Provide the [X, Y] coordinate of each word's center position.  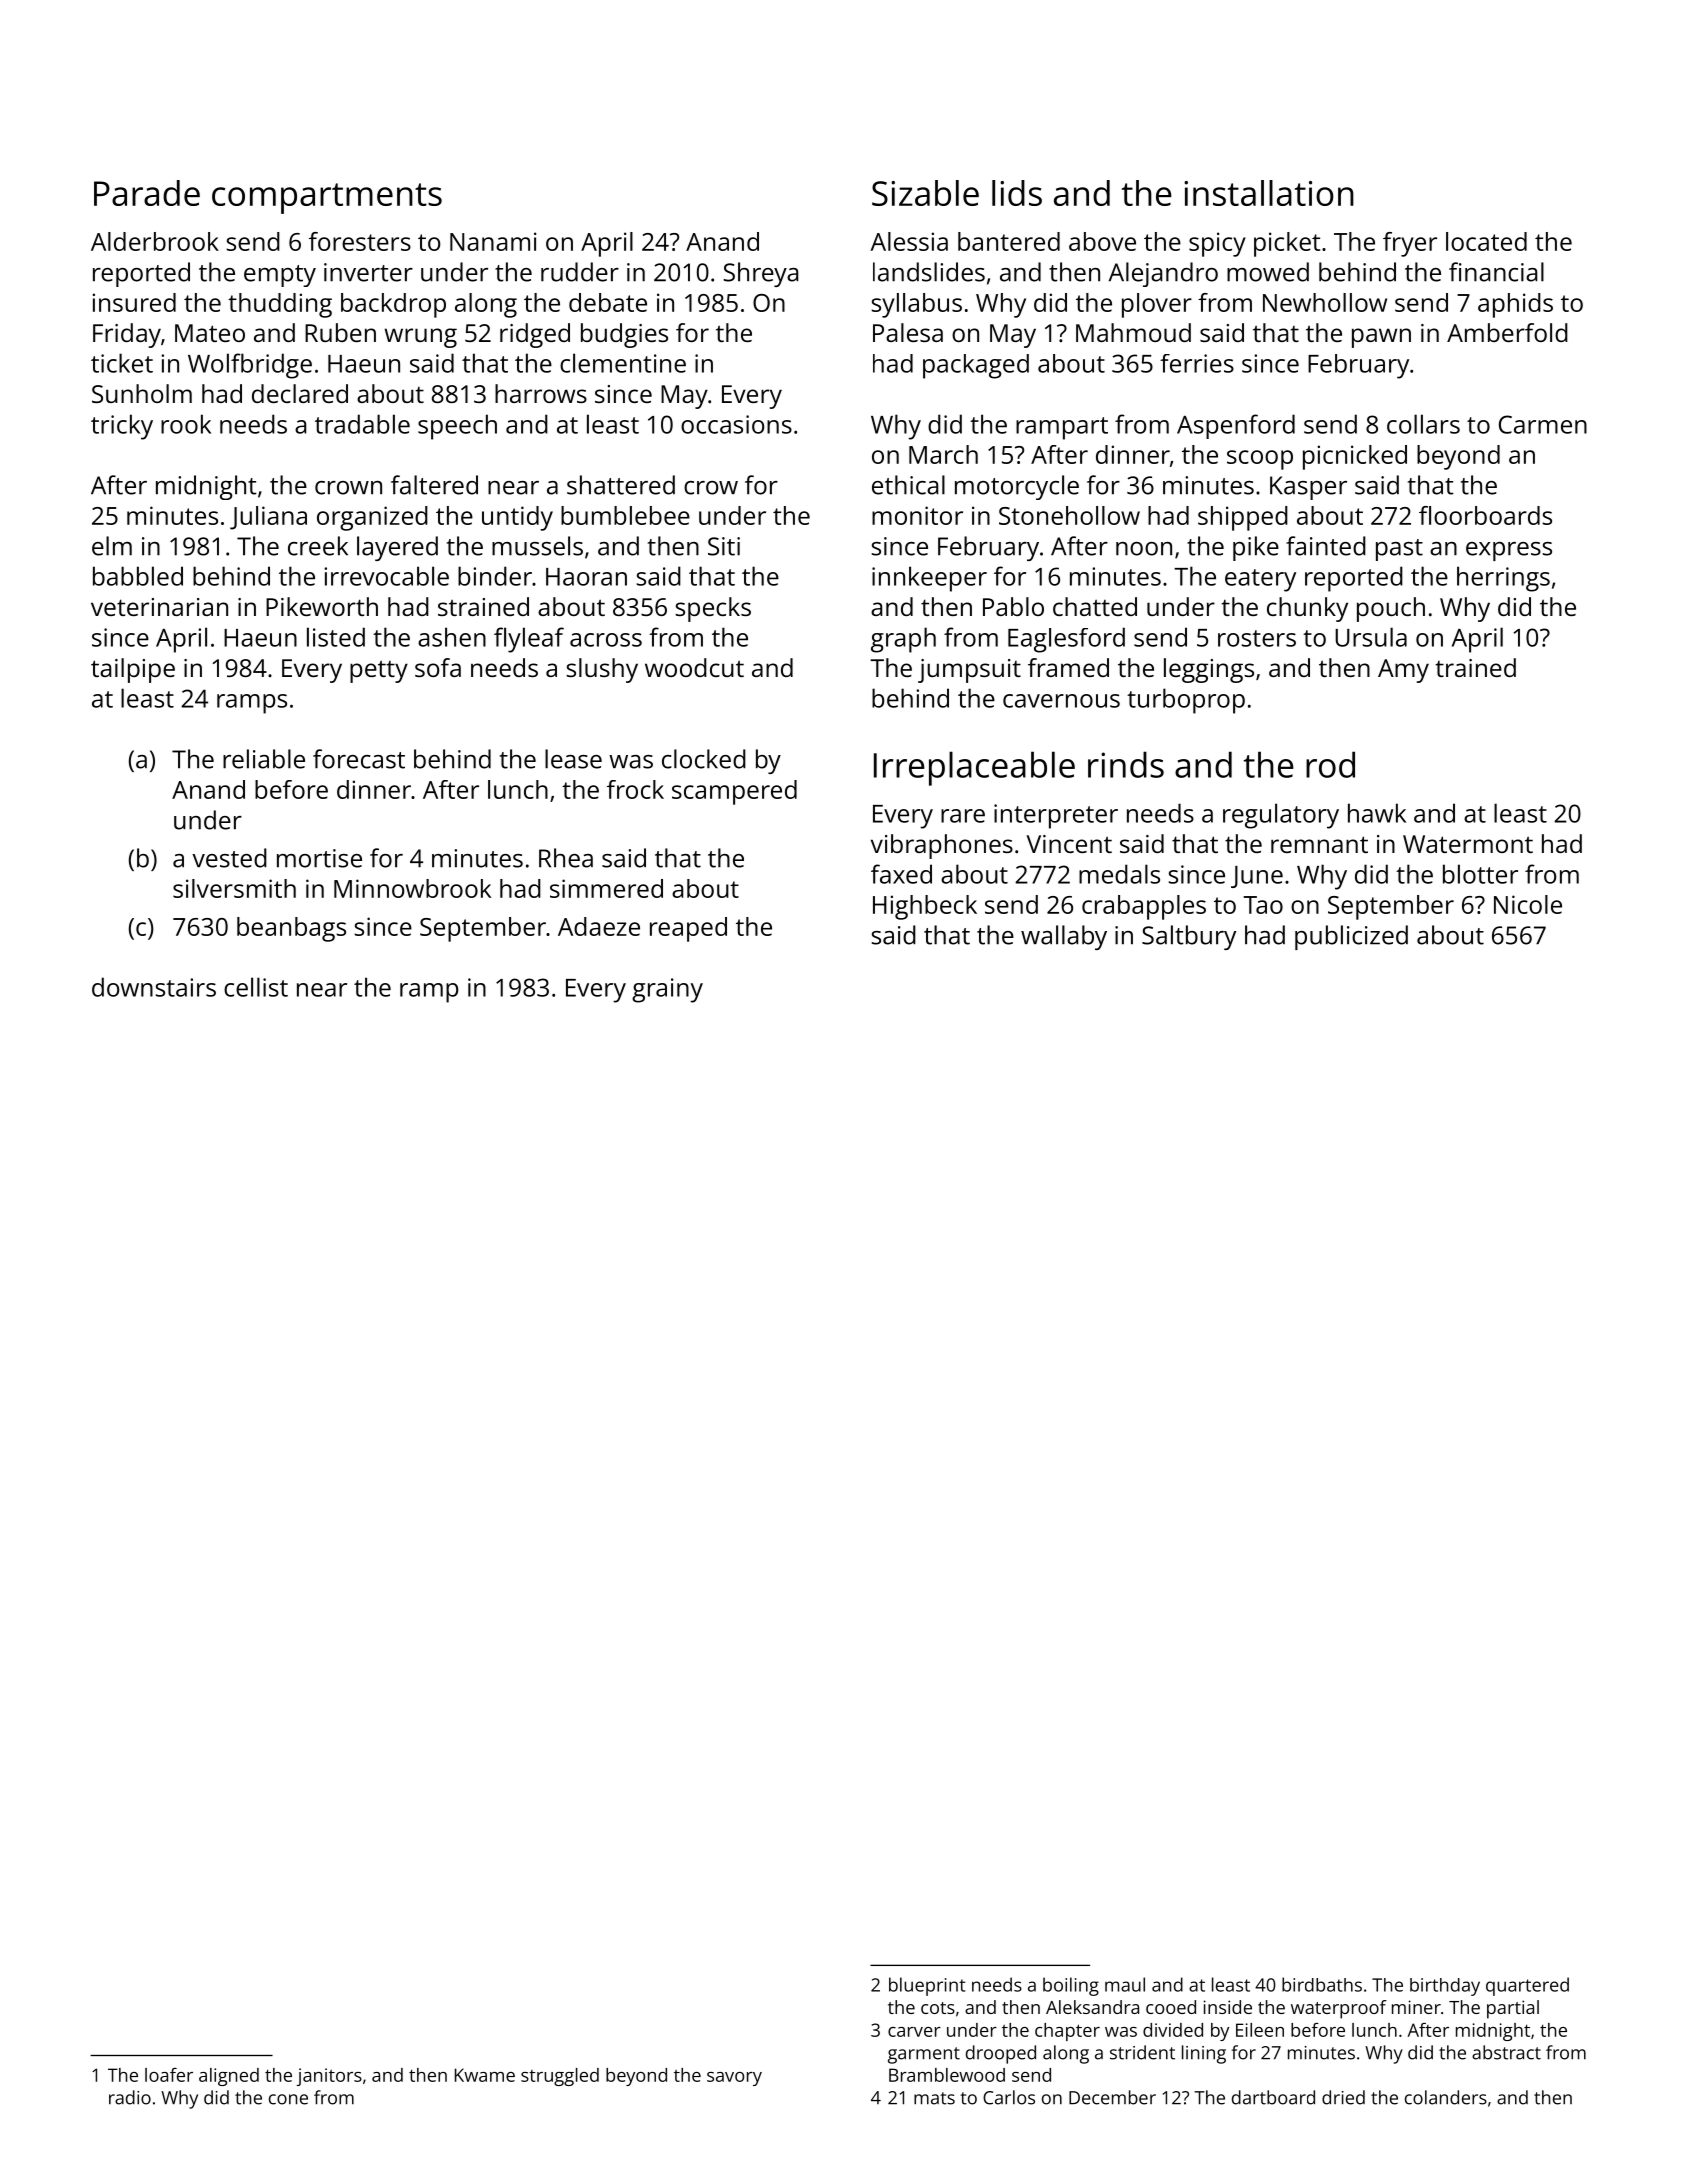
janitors [329, 2077]
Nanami [493, 241]
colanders [1446, 2097]
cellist [256, 987]
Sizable [925, 193]
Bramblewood [947, 2075]
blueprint [927, 1986]
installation [1269, 193]
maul [1125, 1984]
